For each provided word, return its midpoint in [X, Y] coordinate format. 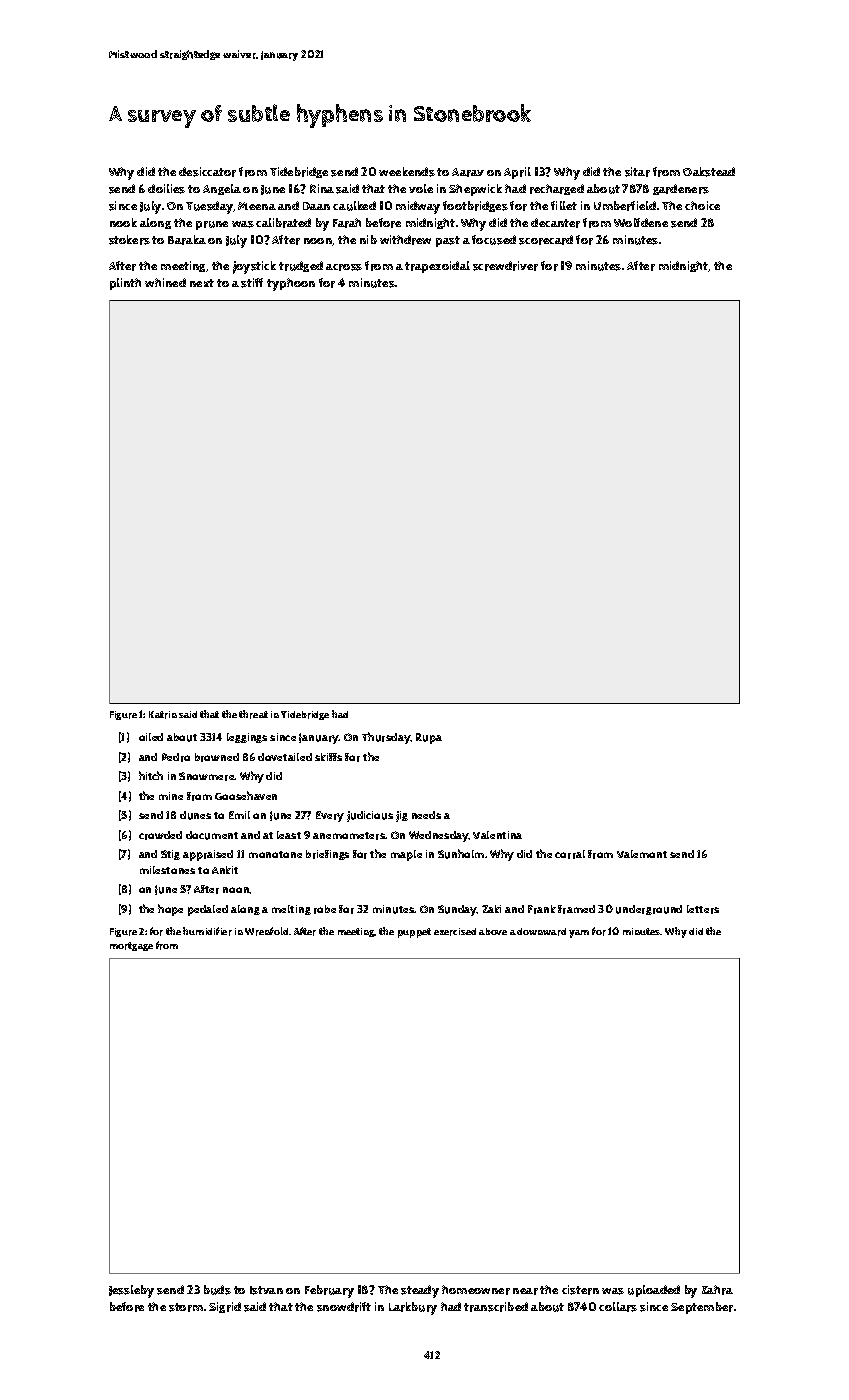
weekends [407, 172]
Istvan [266, 1290]
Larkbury [413, 1308]
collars [618, 1307]
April [517, 173]
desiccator [207, 172]
